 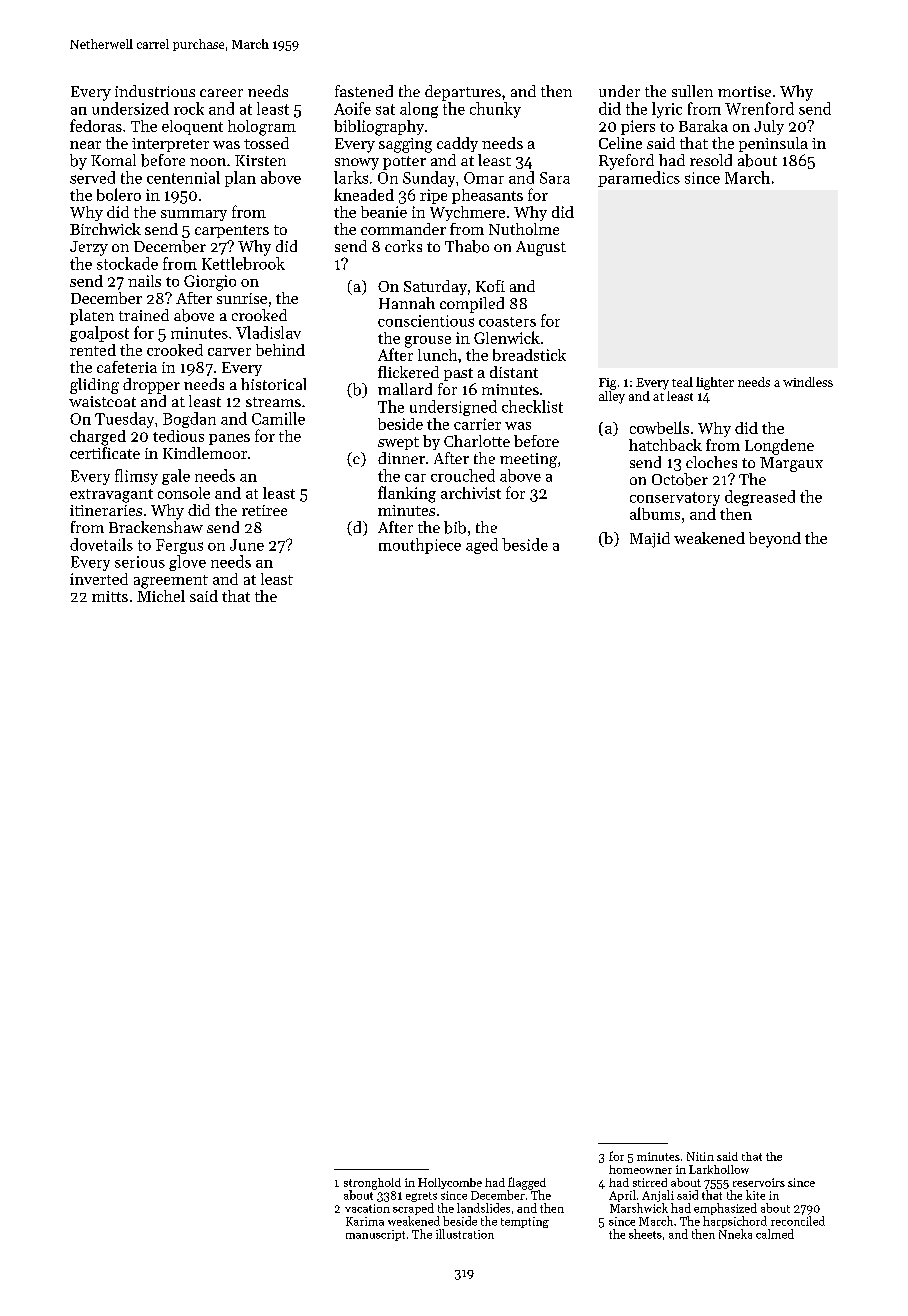 I want to click on Hollycombe, so click(x=450, y=1183).
